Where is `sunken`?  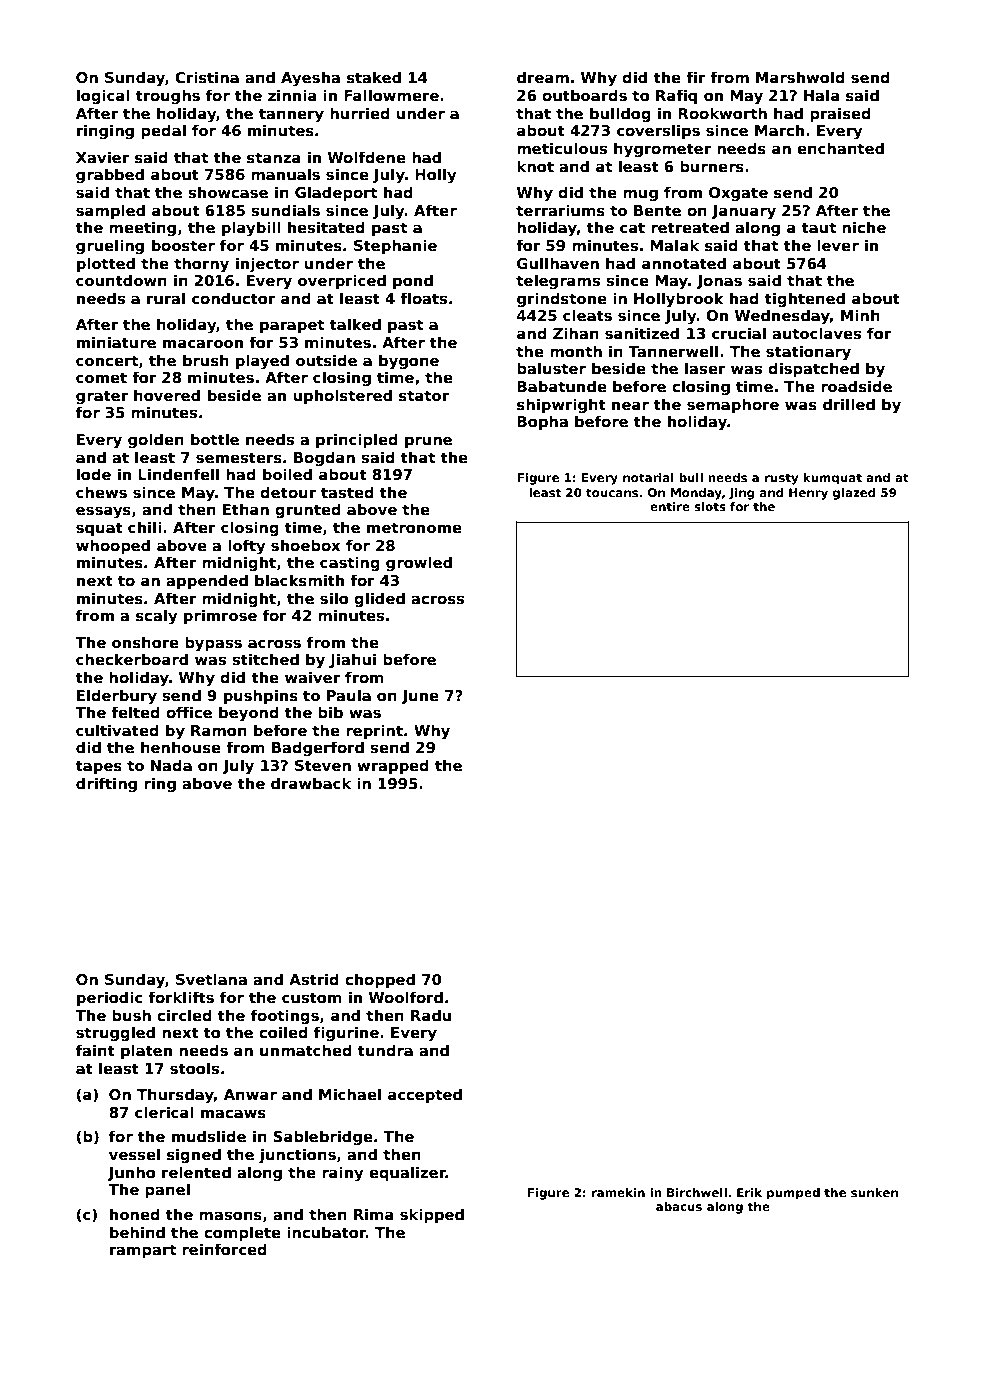
sunken is located at coordinates (874, 1192).
